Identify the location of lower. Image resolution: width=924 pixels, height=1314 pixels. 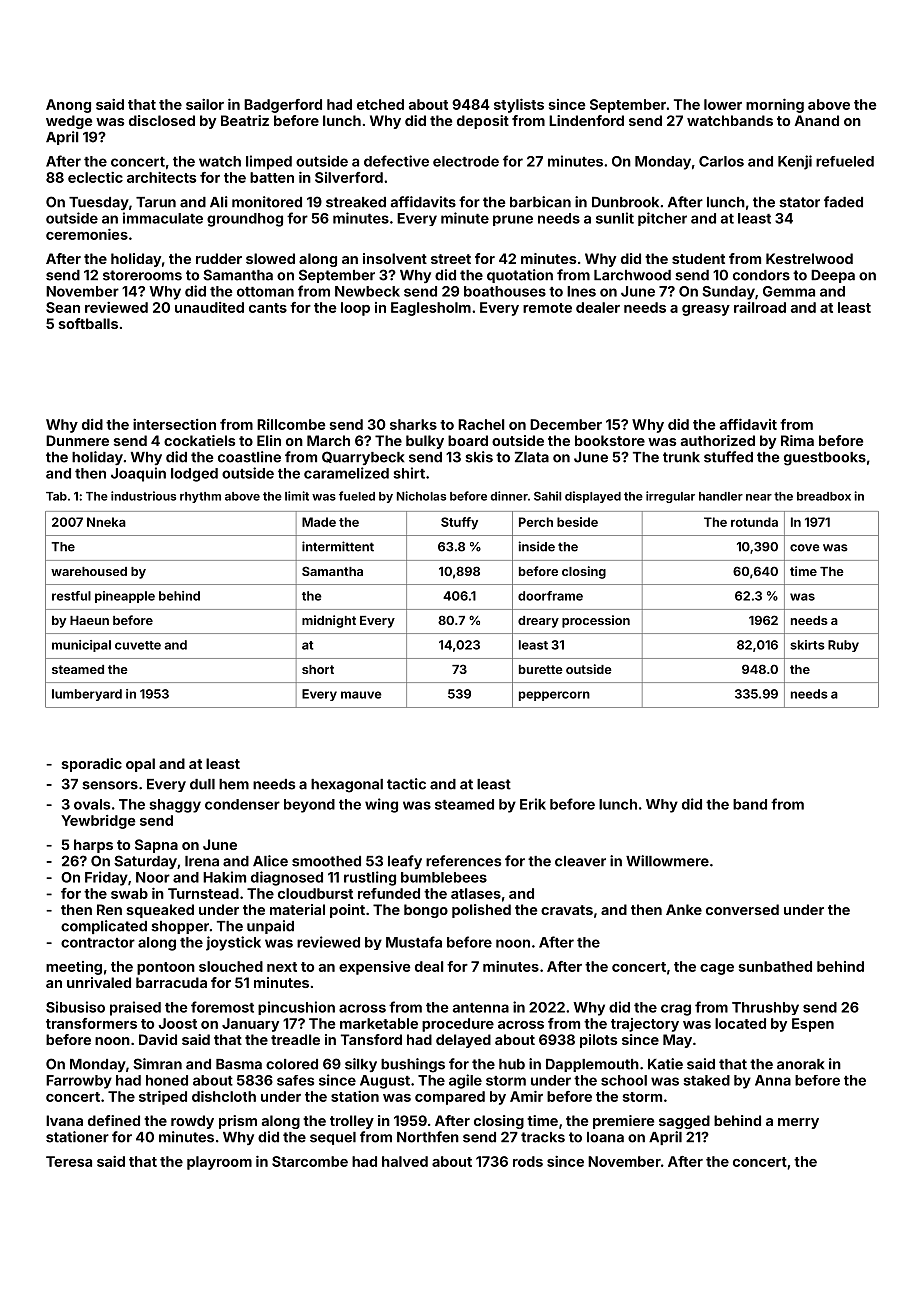
(723, 104).
